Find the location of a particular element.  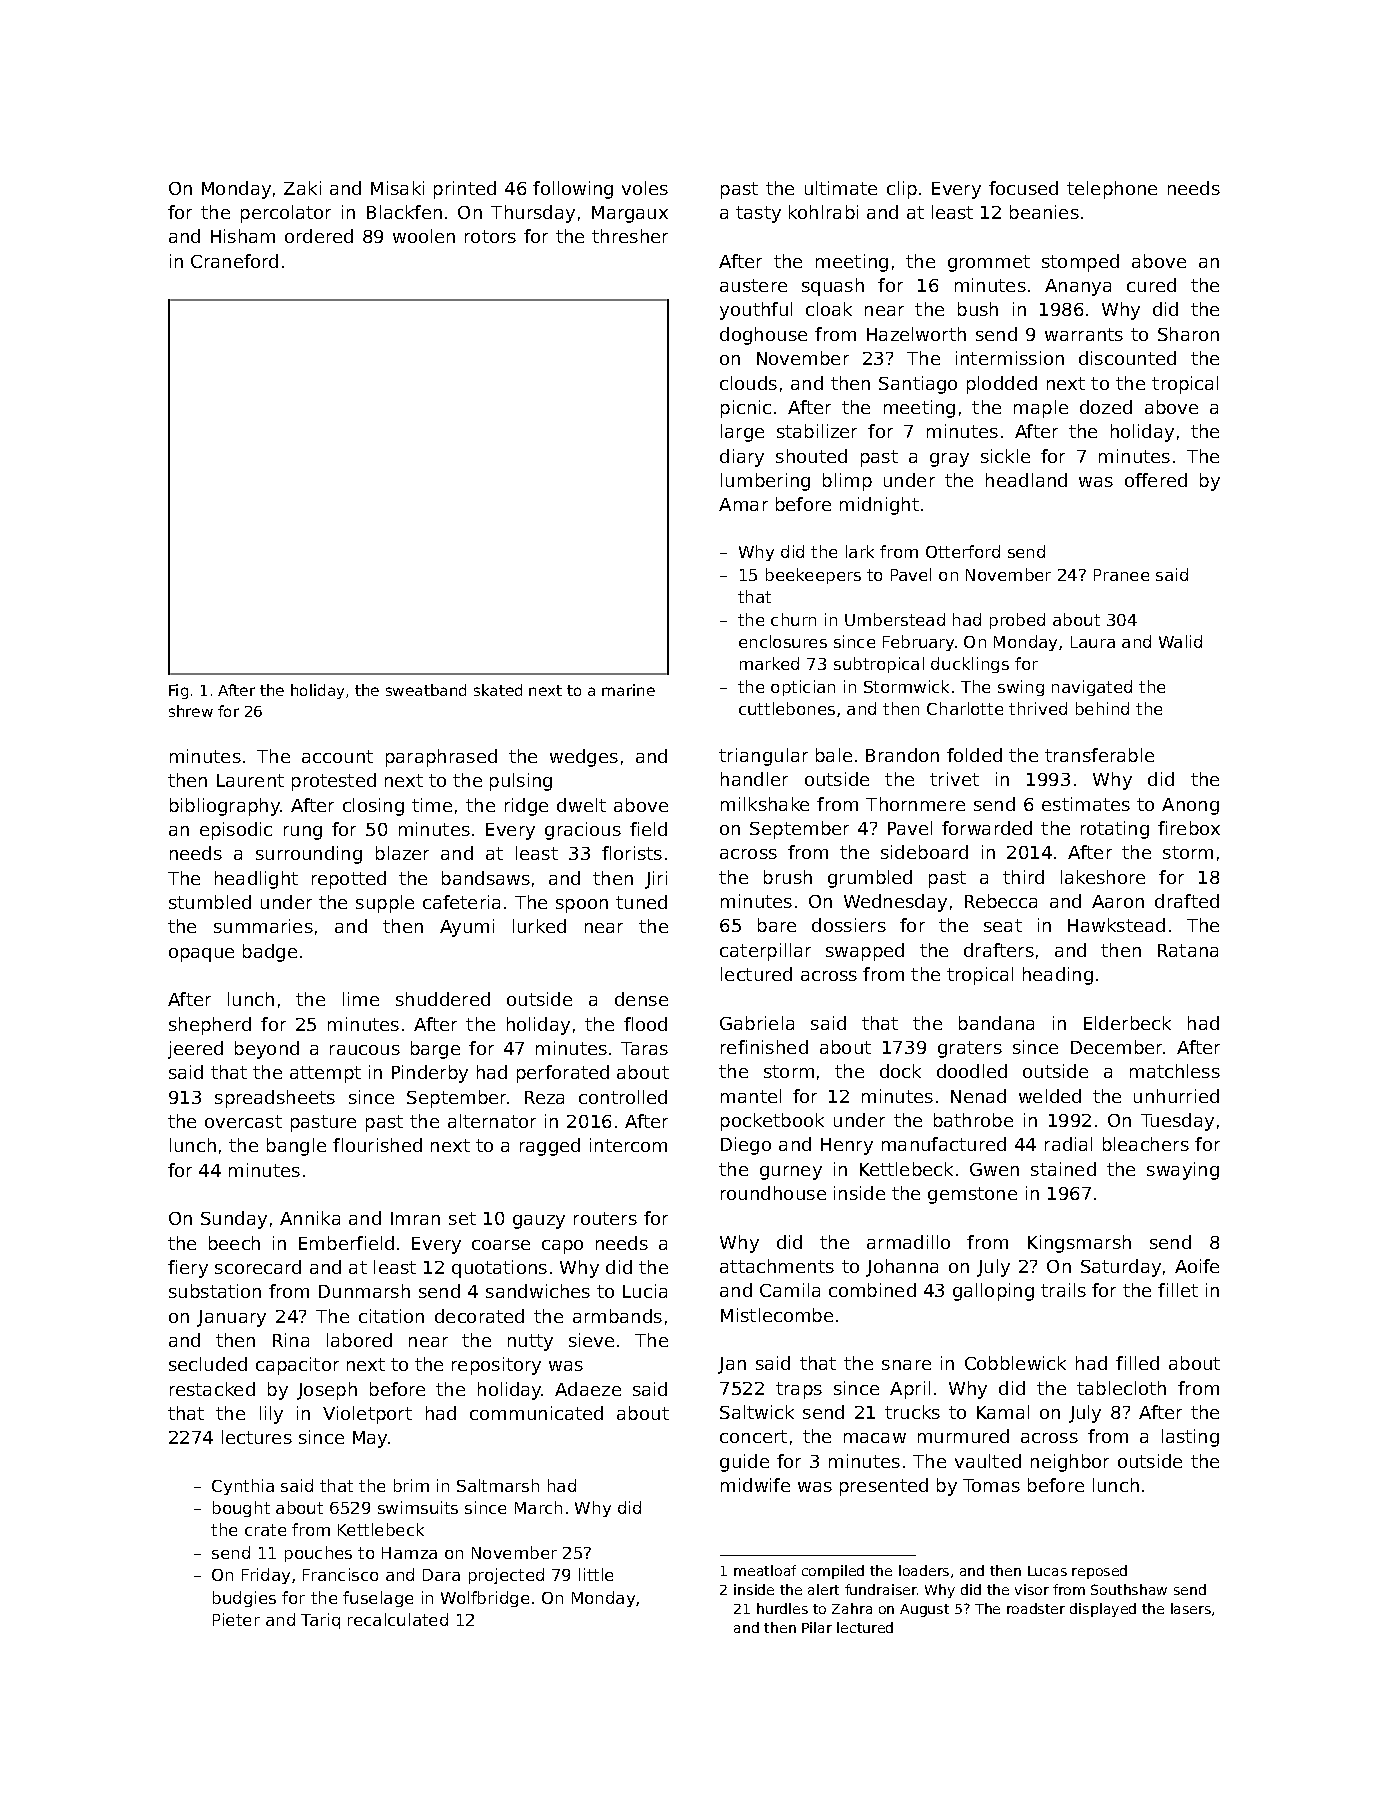

telephone is located at coordinates (1112, 190).
